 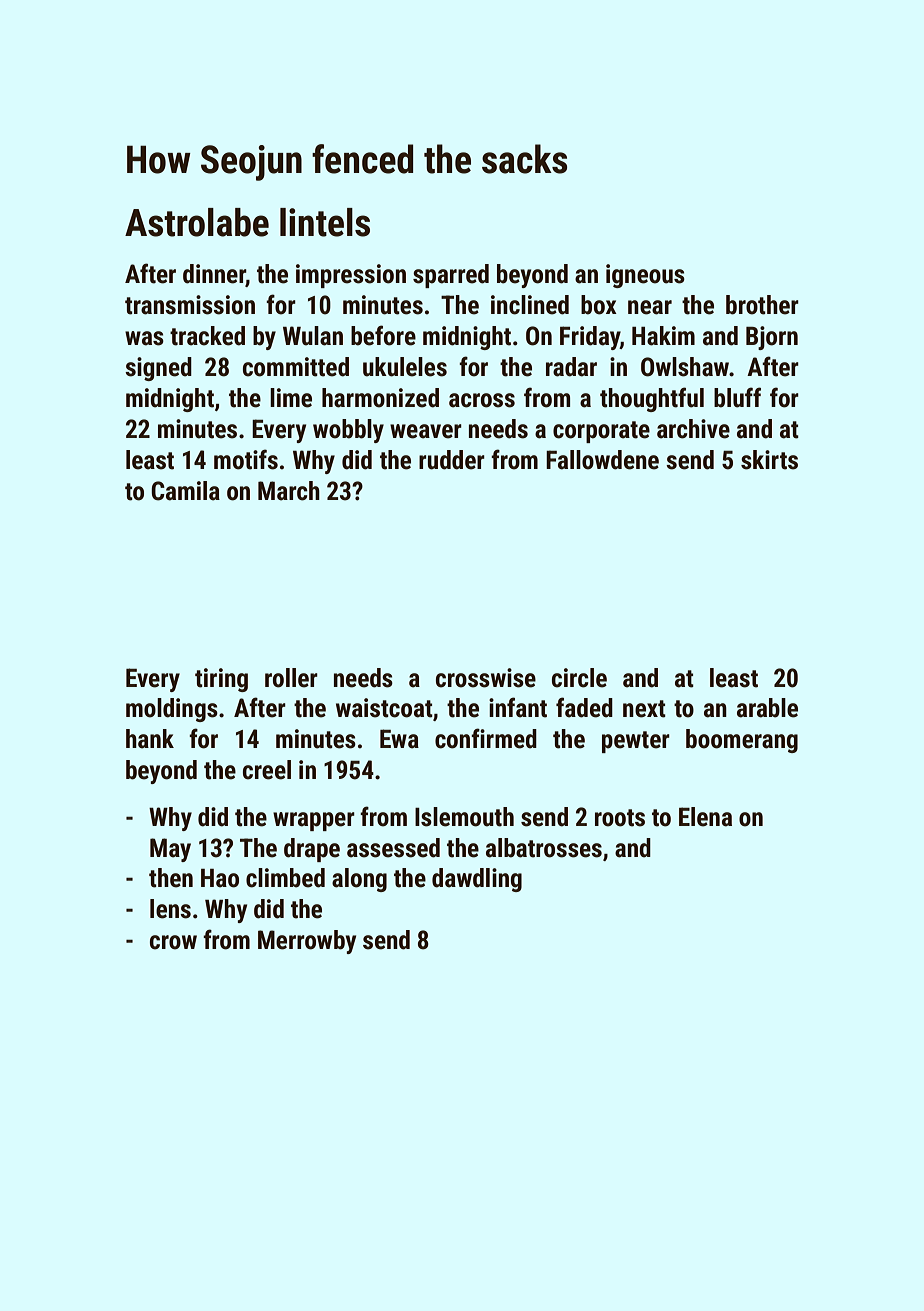 I want to click on circle, so click(x=579, y=678).
